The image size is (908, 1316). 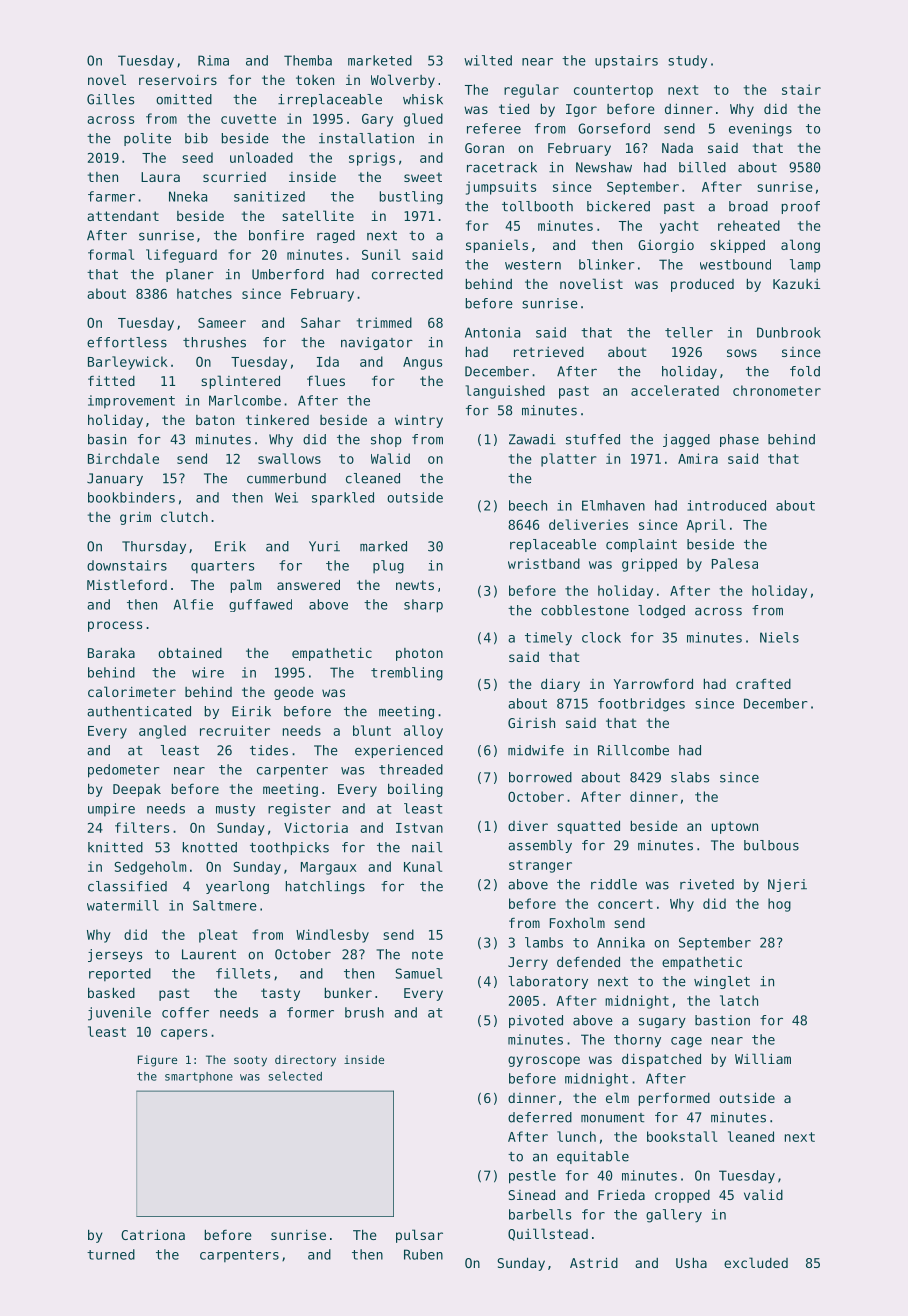 What do you see at coordinates (687, 62) in the document?
I see `study` at bounding box center [687, 62].
